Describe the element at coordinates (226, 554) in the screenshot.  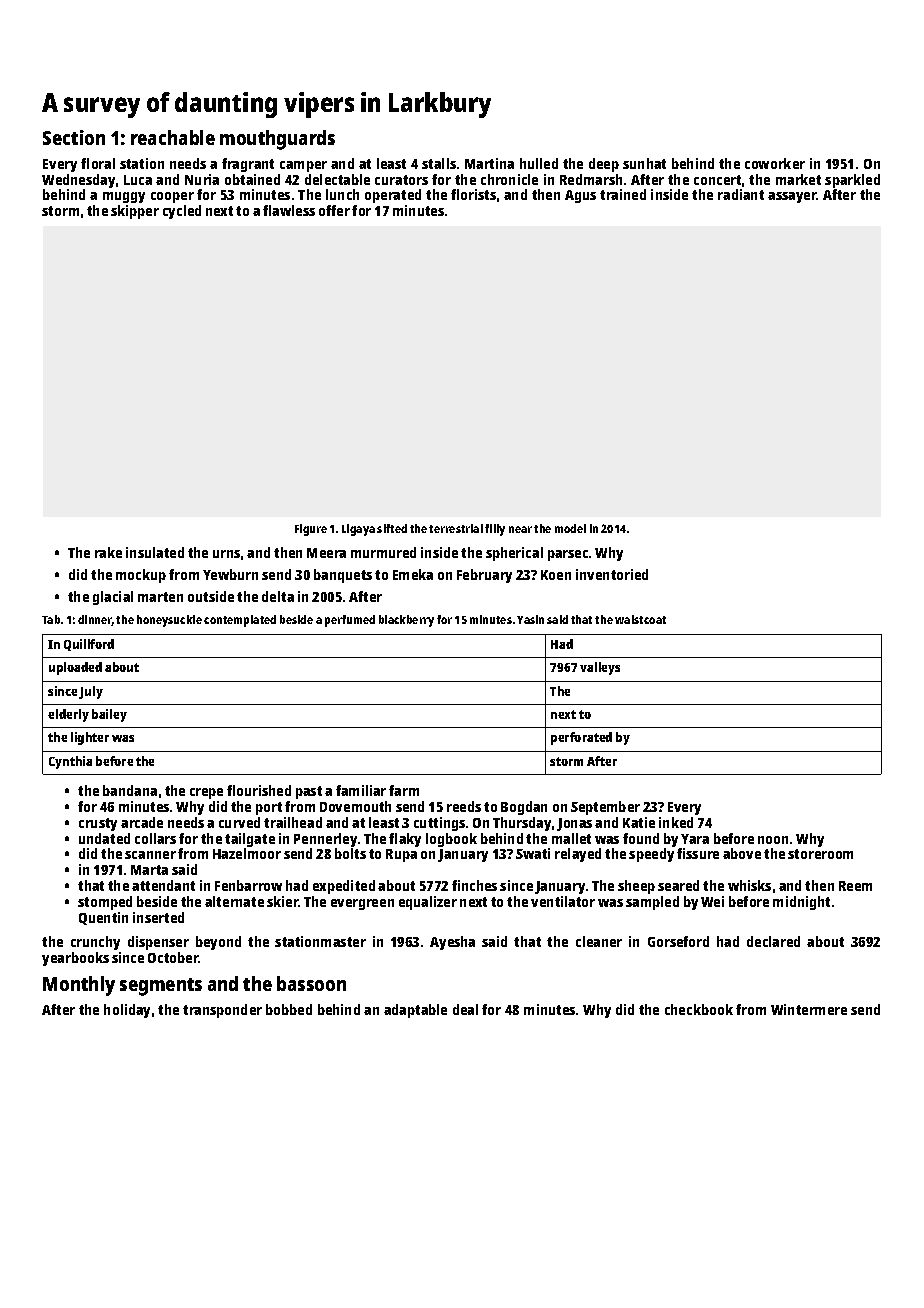
I see `urns` at that location.
